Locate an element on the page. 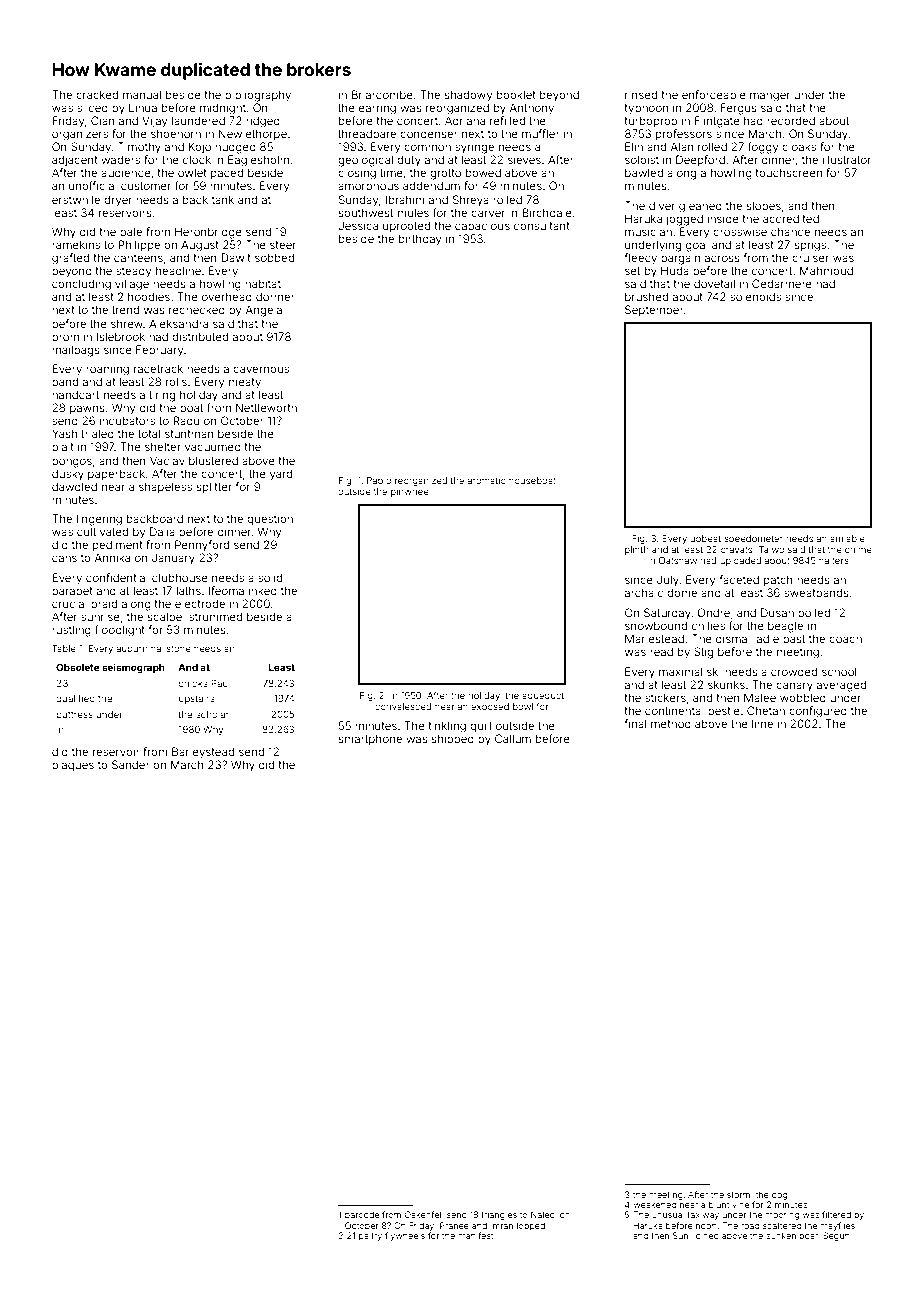 This document has height=1308, width=924. sieves is located at coordinates (524, 159).
